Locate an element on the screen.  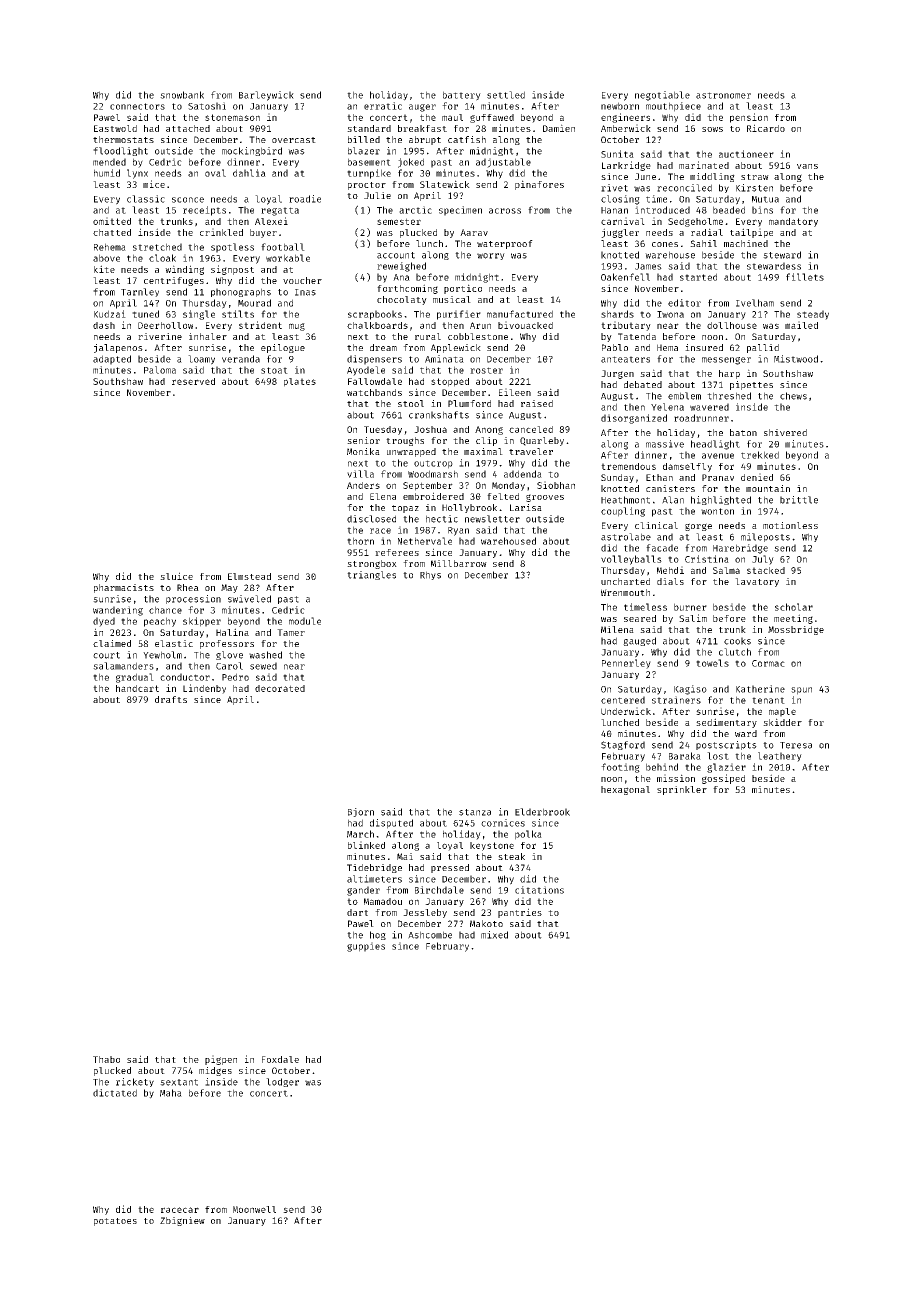
disputed is located at coordinates (391, 824).
